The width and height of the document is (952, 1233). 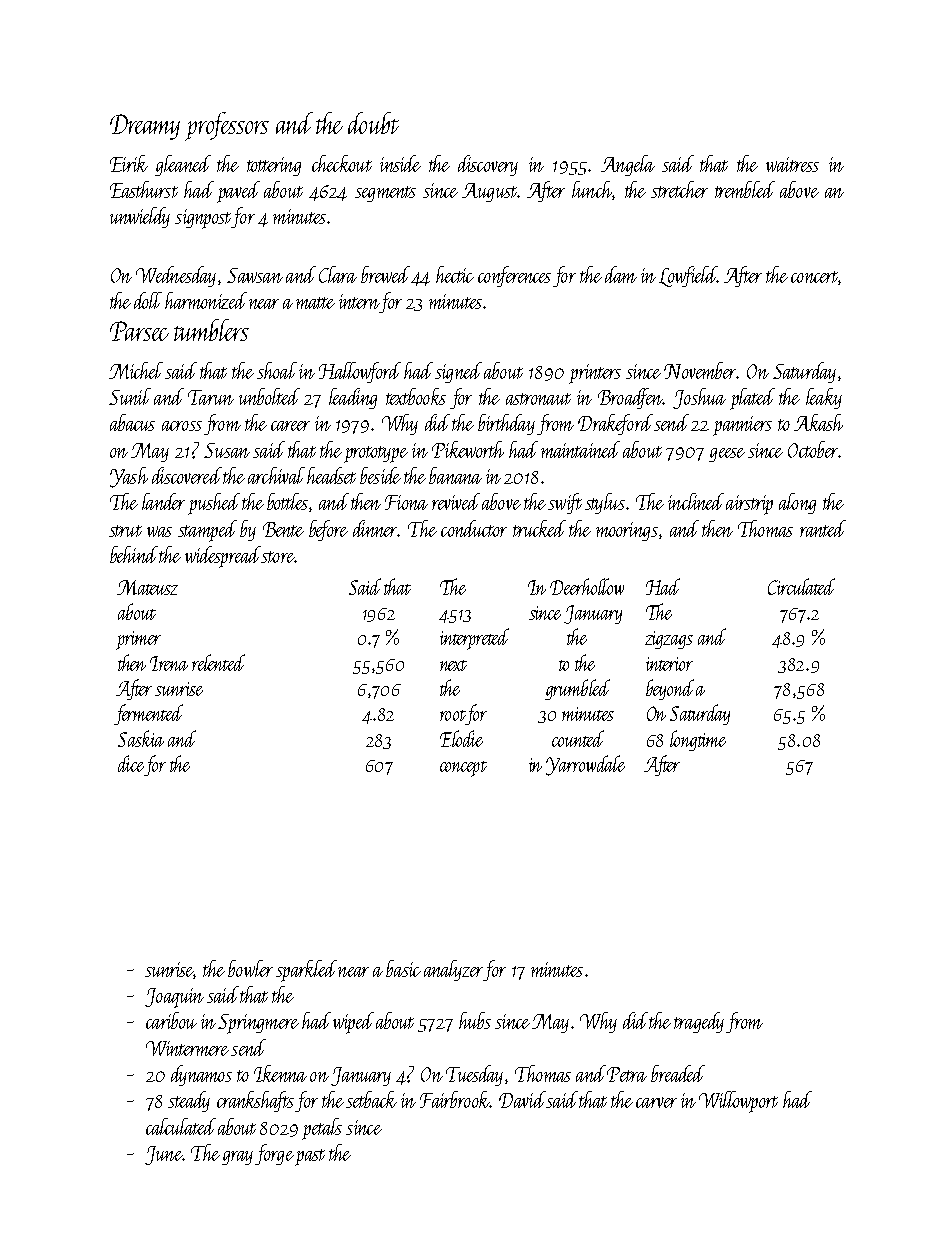 What do you see at coordinates (454, 970) in the document?
I see `analyzer` at bounding box center [454, 970].
